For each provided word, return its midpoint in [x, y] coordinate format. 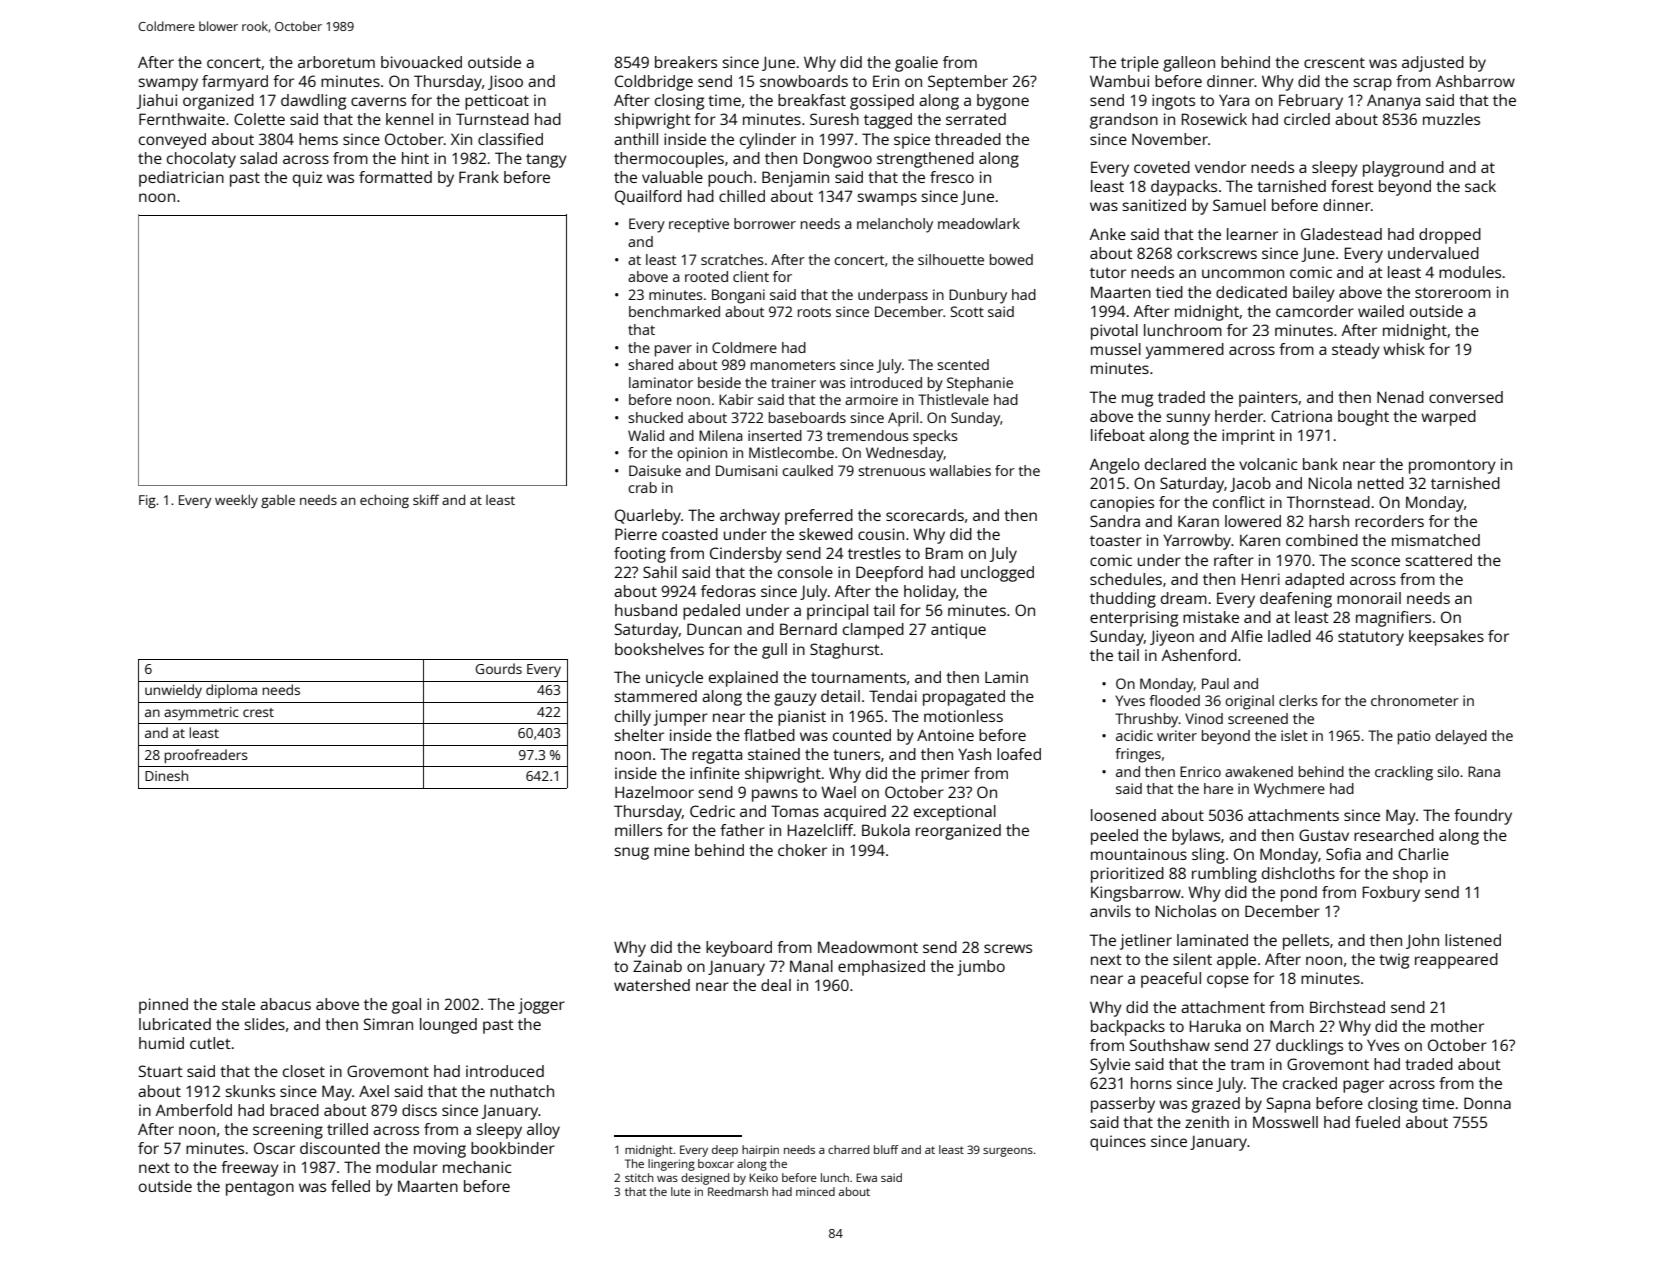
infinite [715, 773]
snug [631, 853]
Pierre [636, 534]
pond [1299, 894]
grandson [1124, 121]
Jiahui [156, 101]
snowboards [804, 81]
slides [264, 1024]
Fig [147, 501]
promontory [1452, 466]
